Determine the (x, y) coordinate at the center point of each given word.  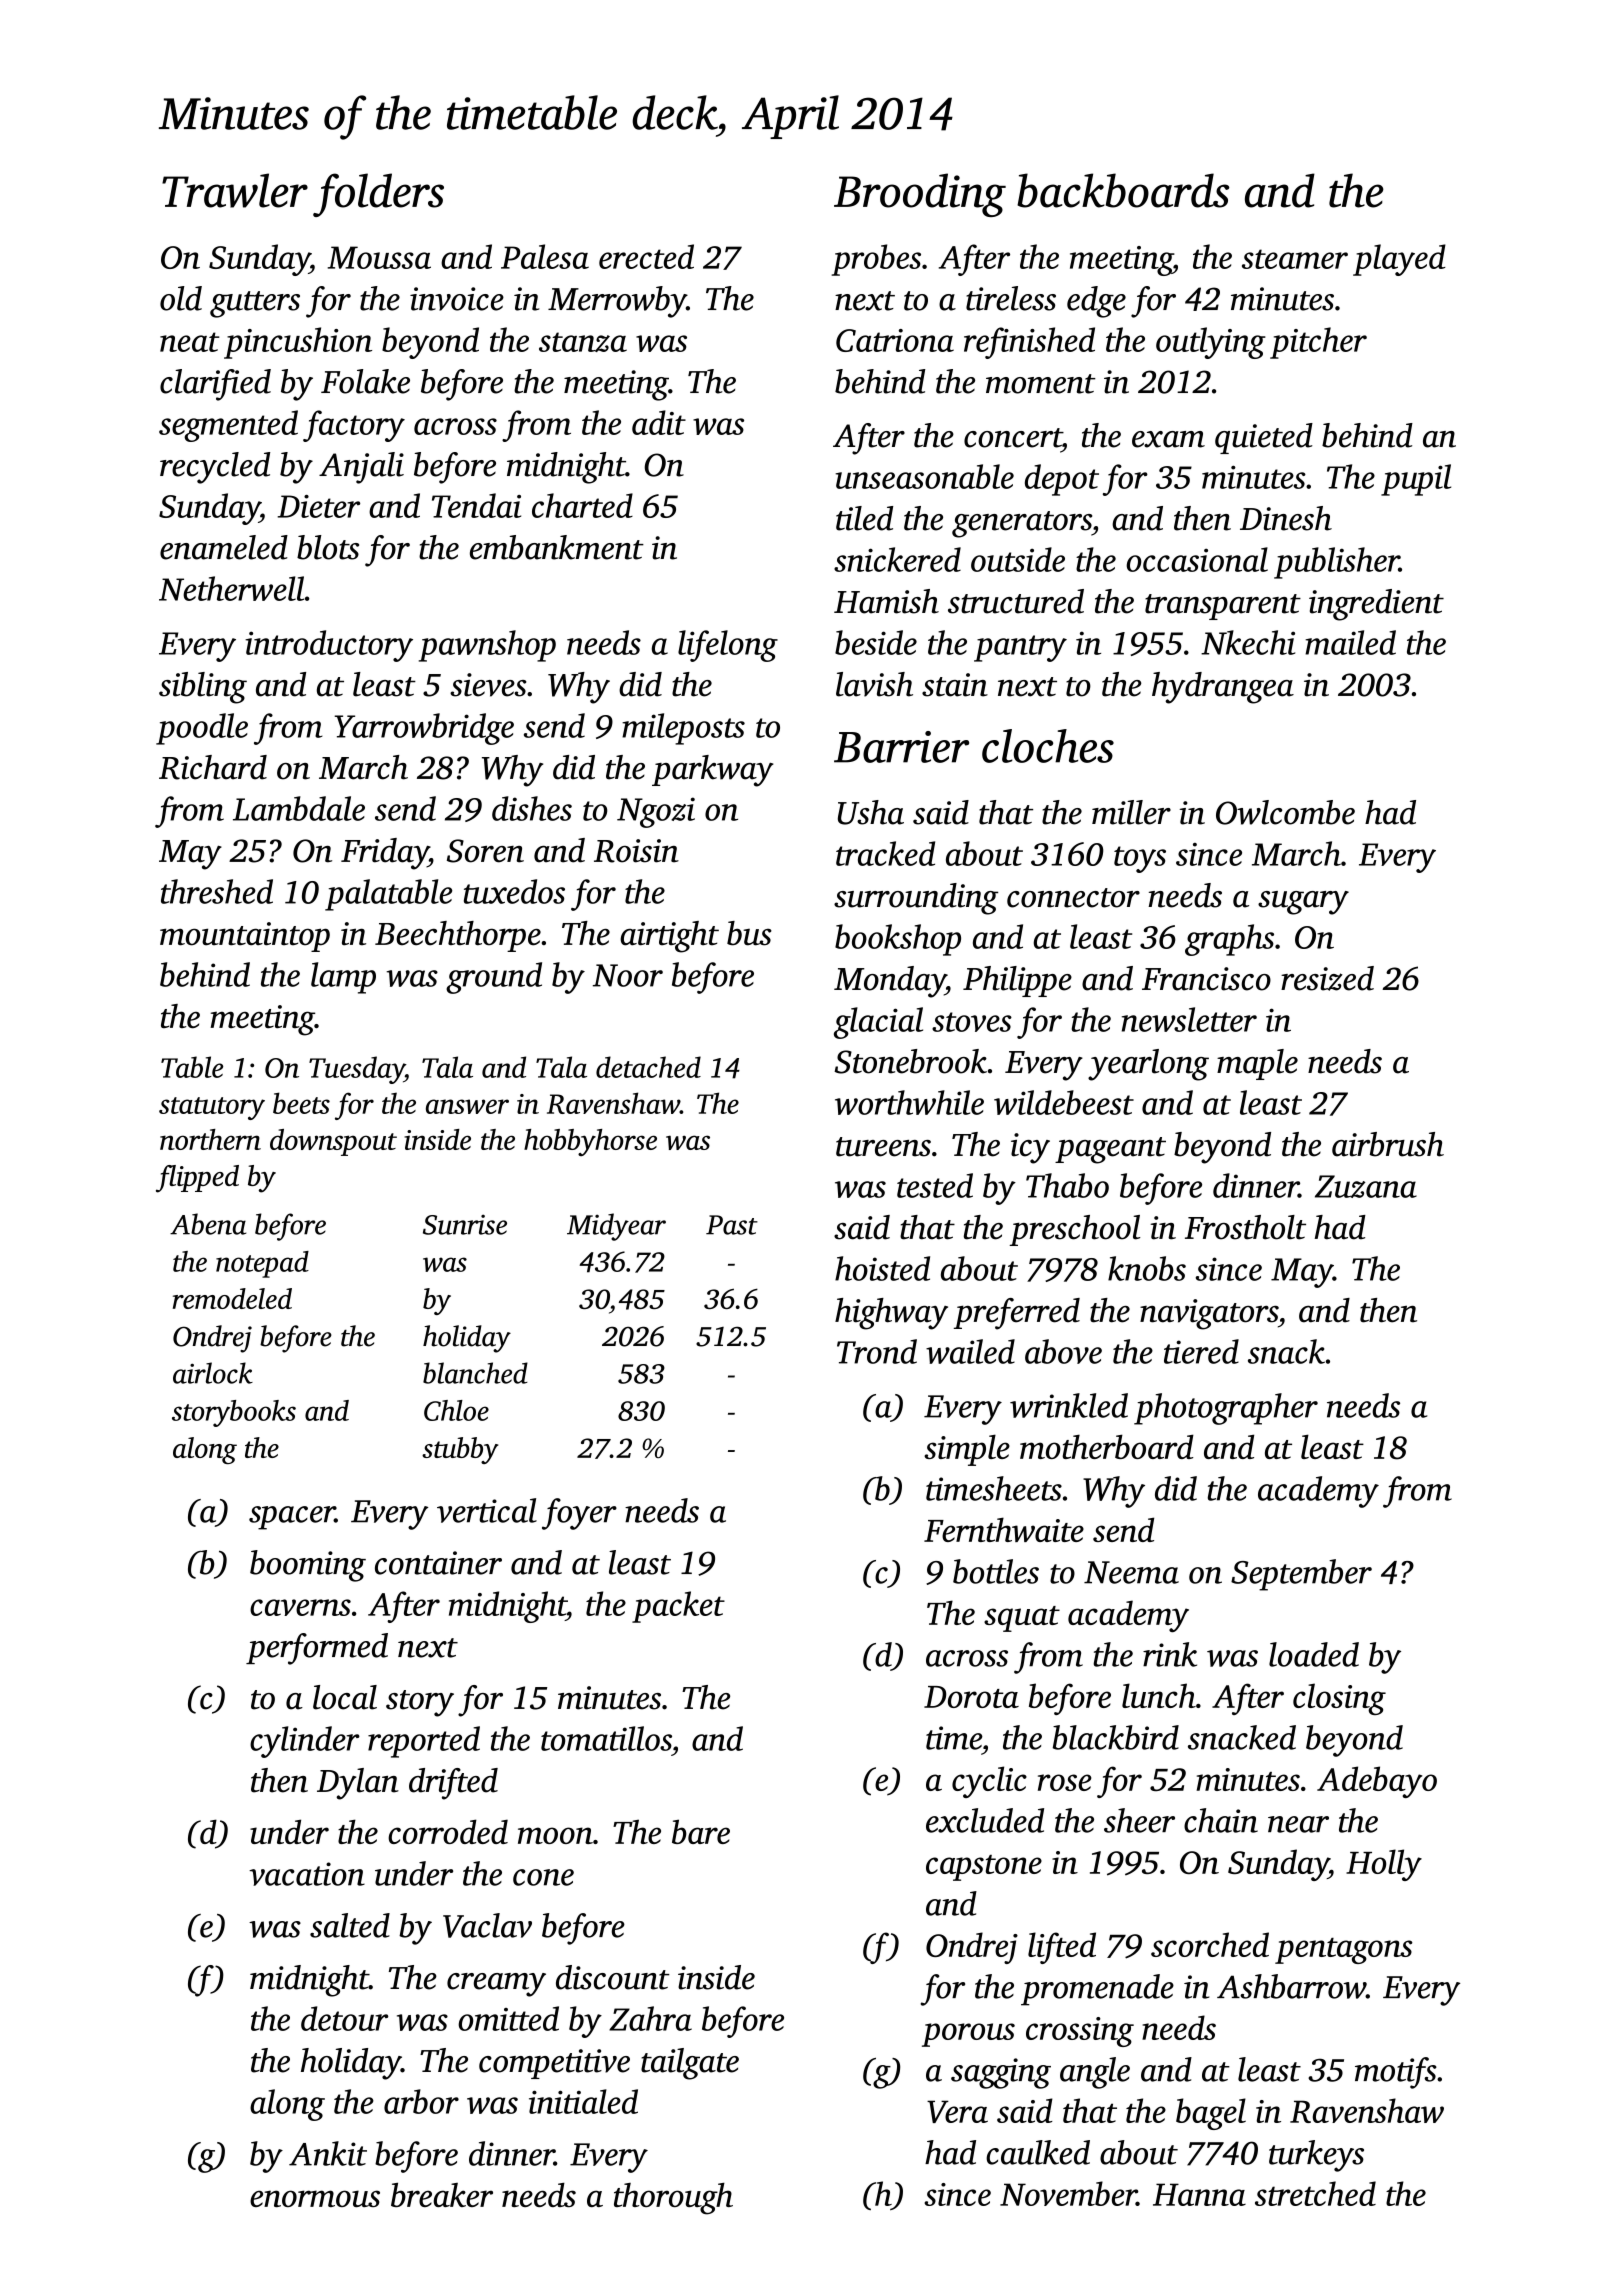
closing (1339, 1699)
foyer (579, 1514)
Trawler (235, 190)
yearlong (1148, 1065)
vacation (307, 1874)
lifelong (728, 646)
